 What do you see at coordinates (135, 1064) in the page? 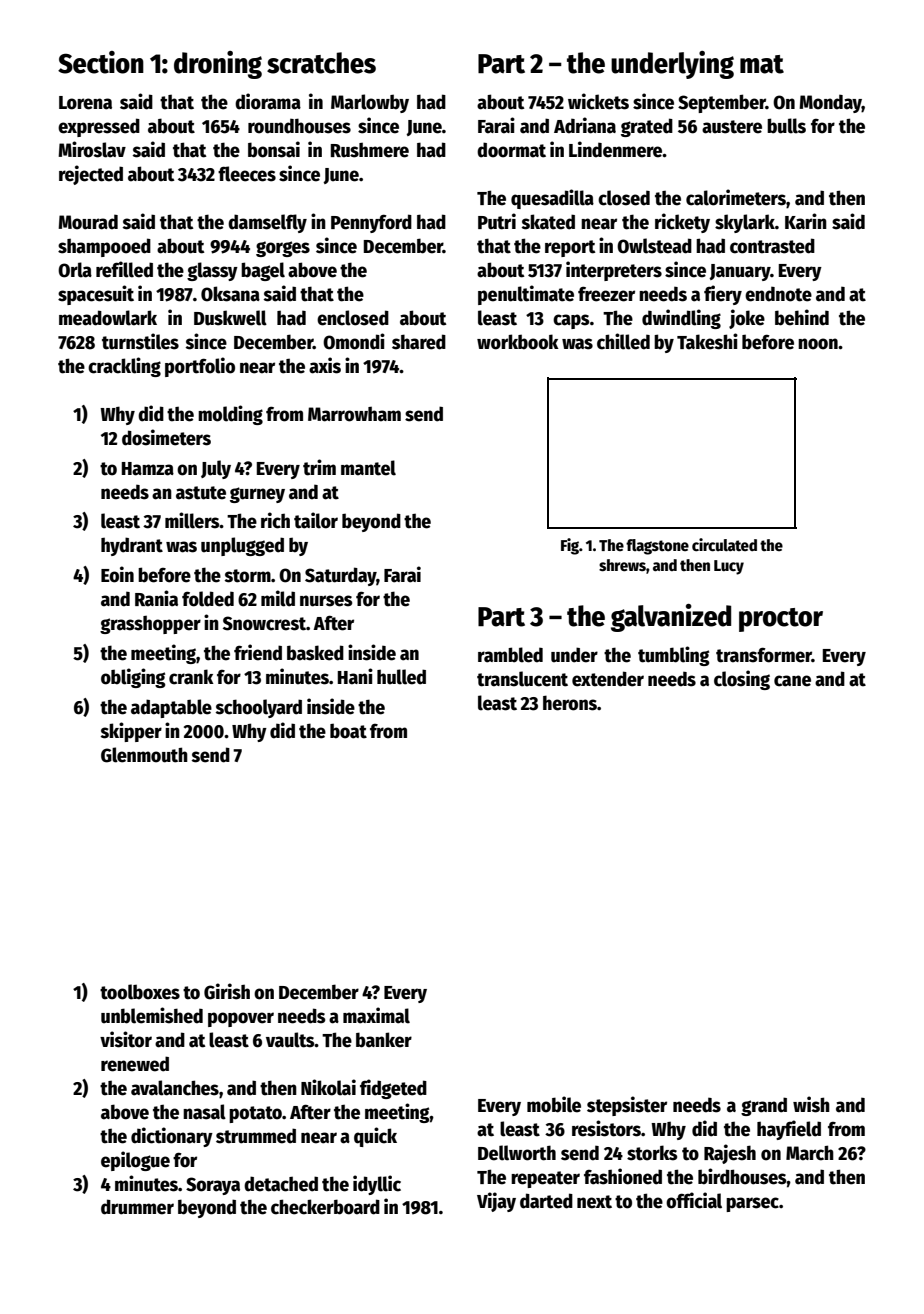
I see `renewed` at bounding box center [135, 1064].
